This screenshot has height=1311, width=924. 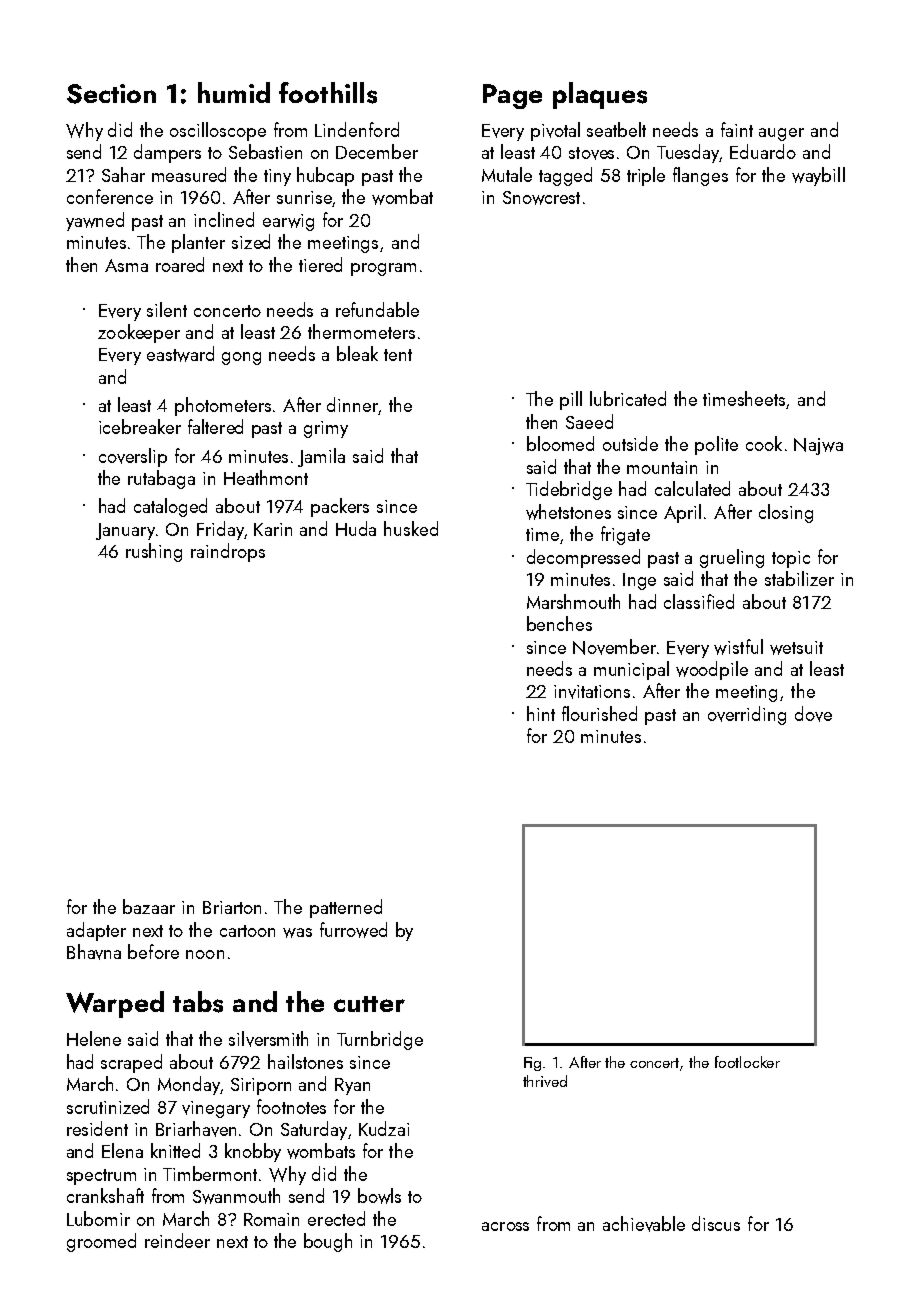 I want to click on decompressed, so click(x=583, y=558).
